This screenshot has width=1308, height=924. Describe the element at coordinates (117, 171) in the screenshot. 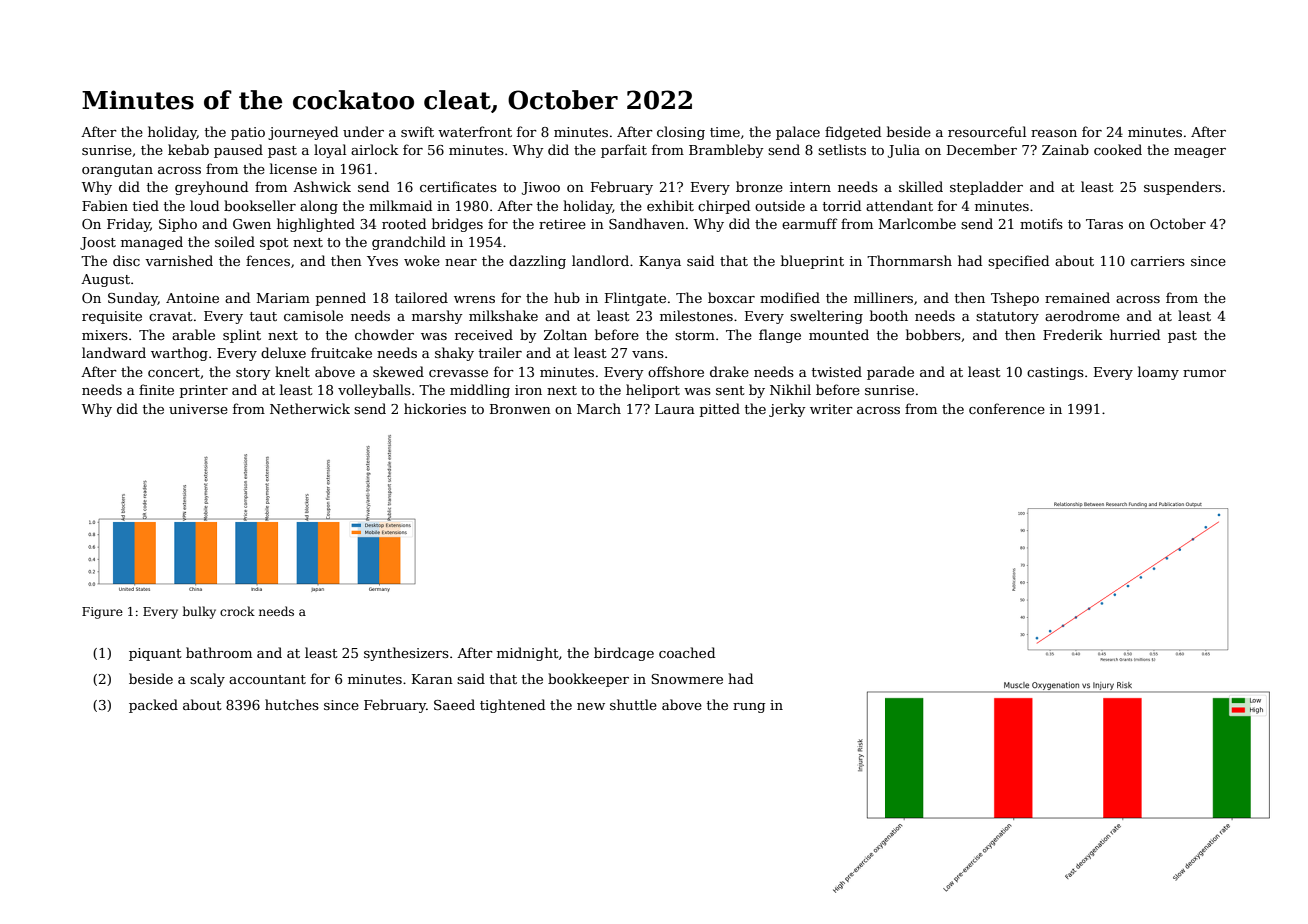

I see `orangutan` at that location.
